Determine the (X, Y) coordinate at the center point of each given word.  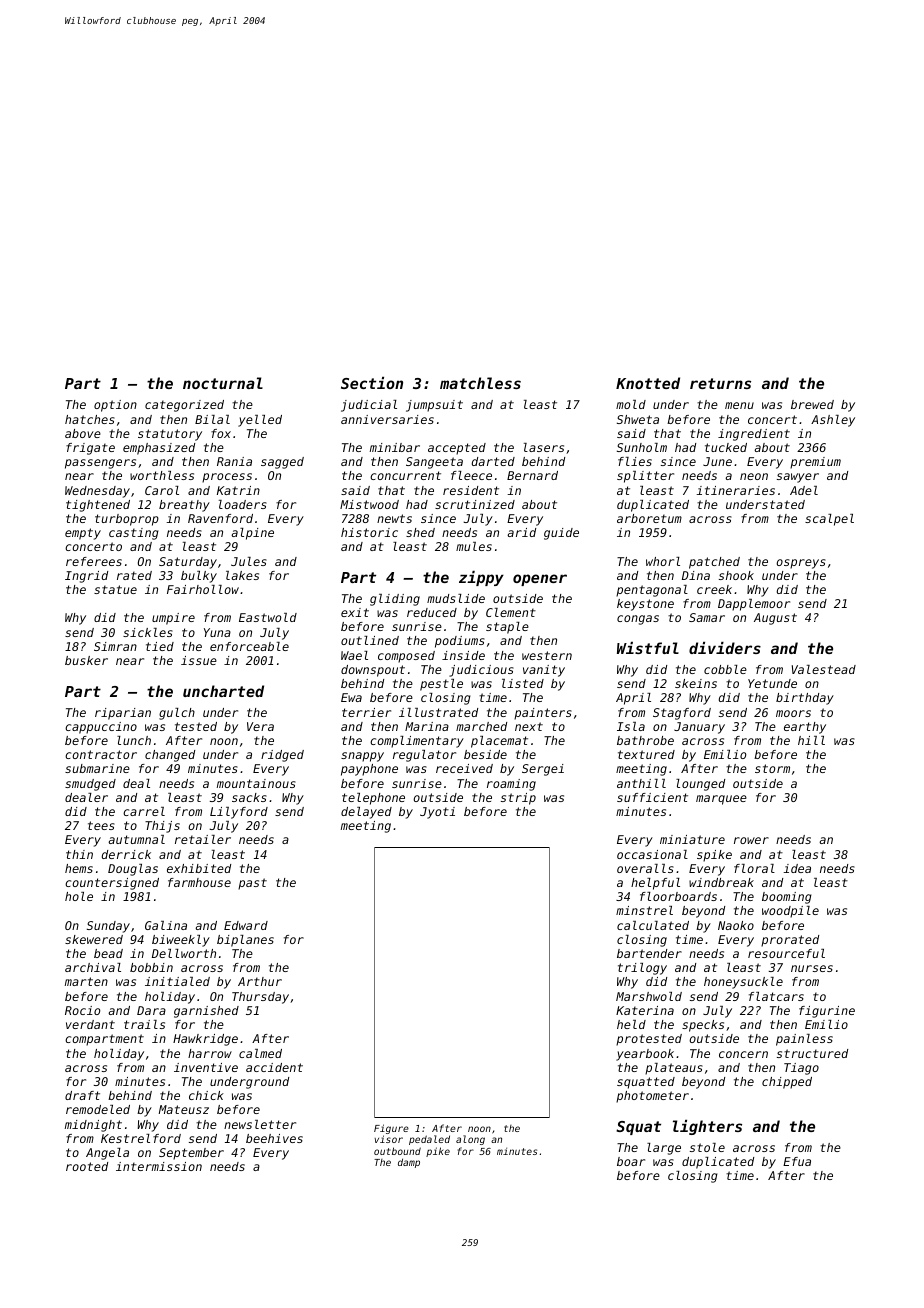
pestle (441, 685)
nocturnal (223, 383)
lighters (707, 1127)
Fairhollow (203, 589)
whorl (663, 561)
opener (540, 580)
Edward (246, 925)
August (775, 619)
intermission (159, 1166)
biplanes (245, 941)
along (470, 1140)
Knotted (648, 383)
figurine (827, 1012)
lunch (134, 740)
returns (720, 383)
